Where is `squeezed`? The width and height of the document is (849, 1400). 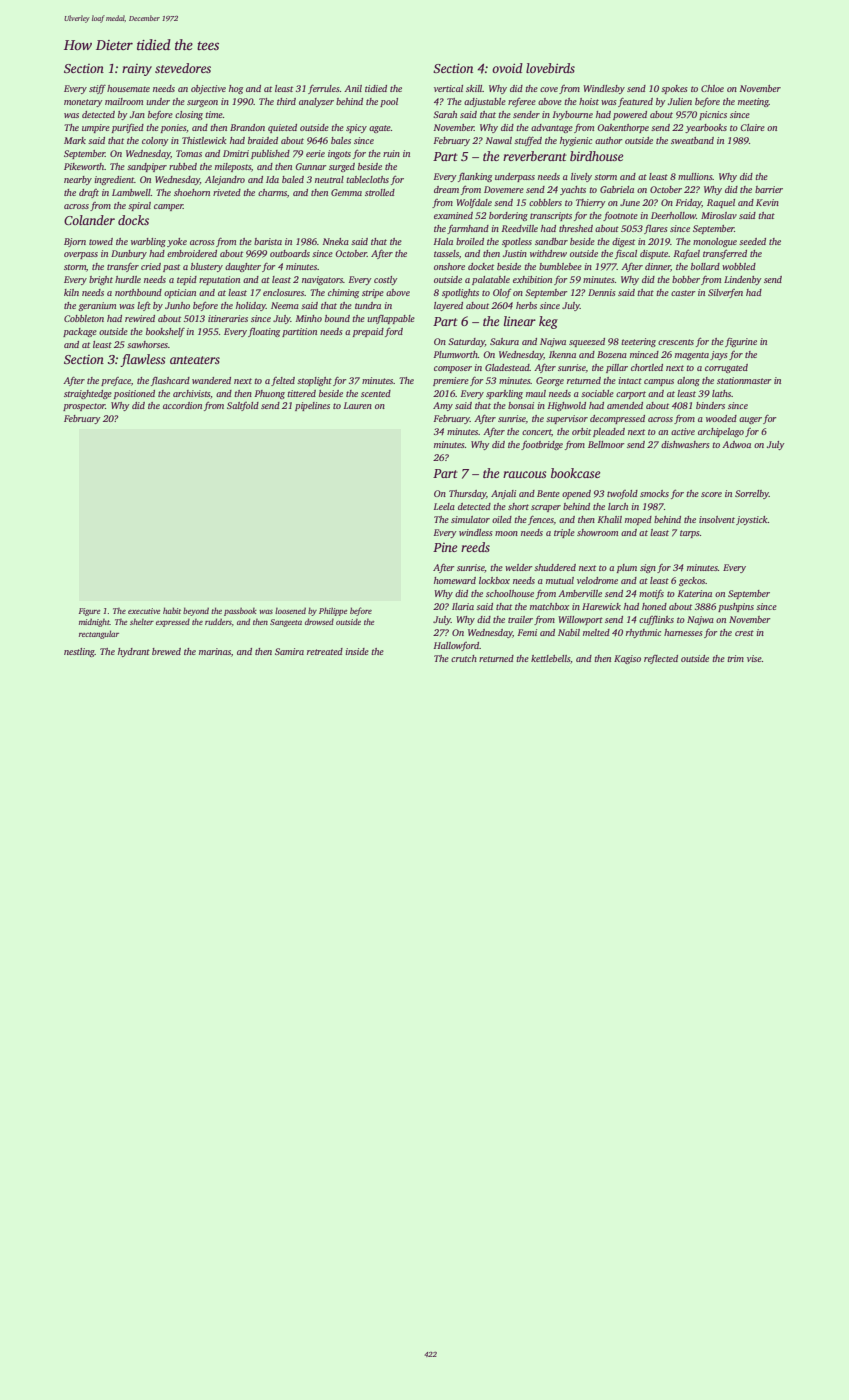 squeezed is located at coordinates (587, 342).
